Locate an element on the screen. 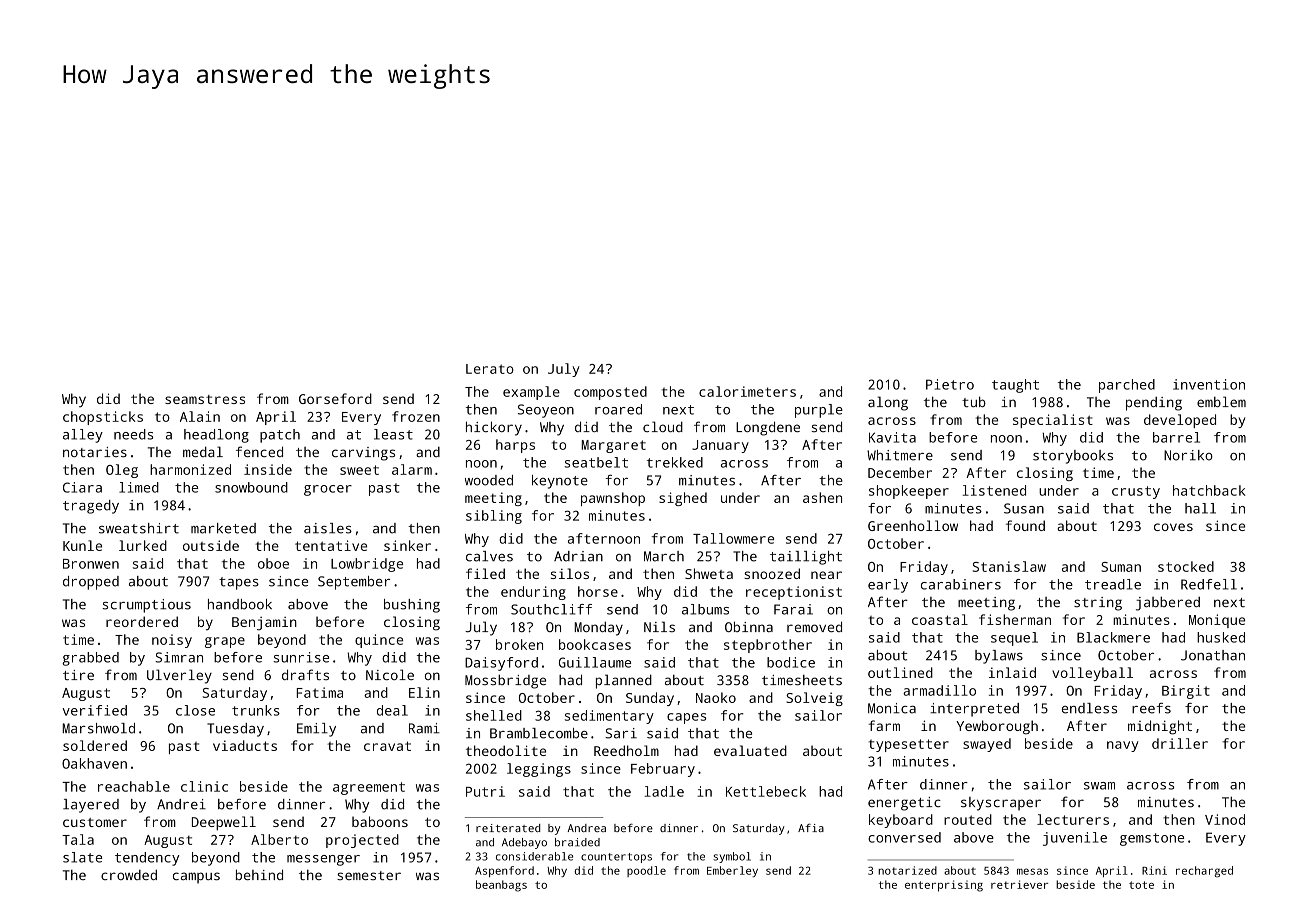 The image size is (1308, 924). example is located at coordinates (531, 393).
